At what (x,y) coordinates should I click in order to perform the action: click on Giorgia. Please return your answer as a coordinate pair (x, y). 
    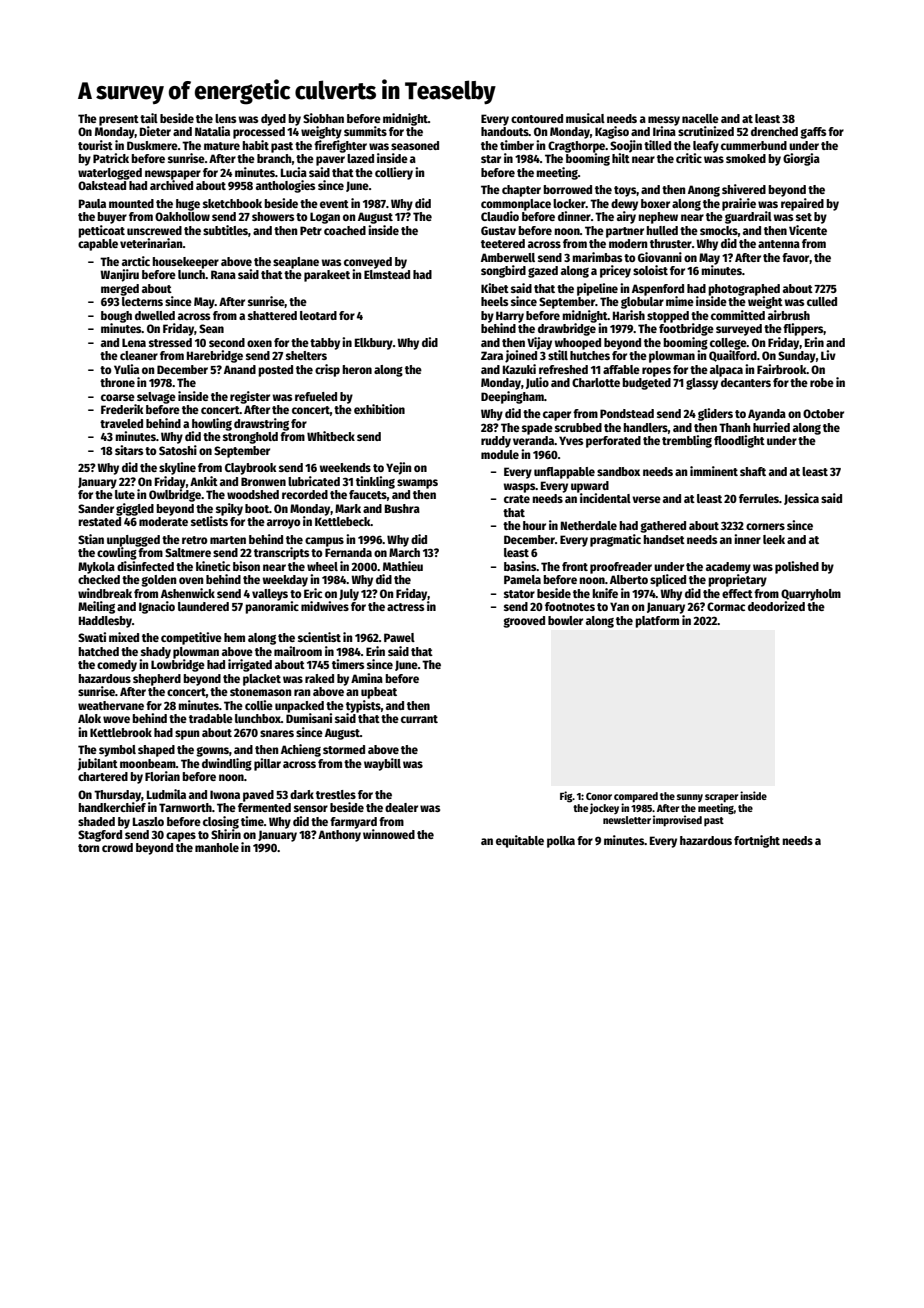
    Looking at the image, I should click on (801, 159).
